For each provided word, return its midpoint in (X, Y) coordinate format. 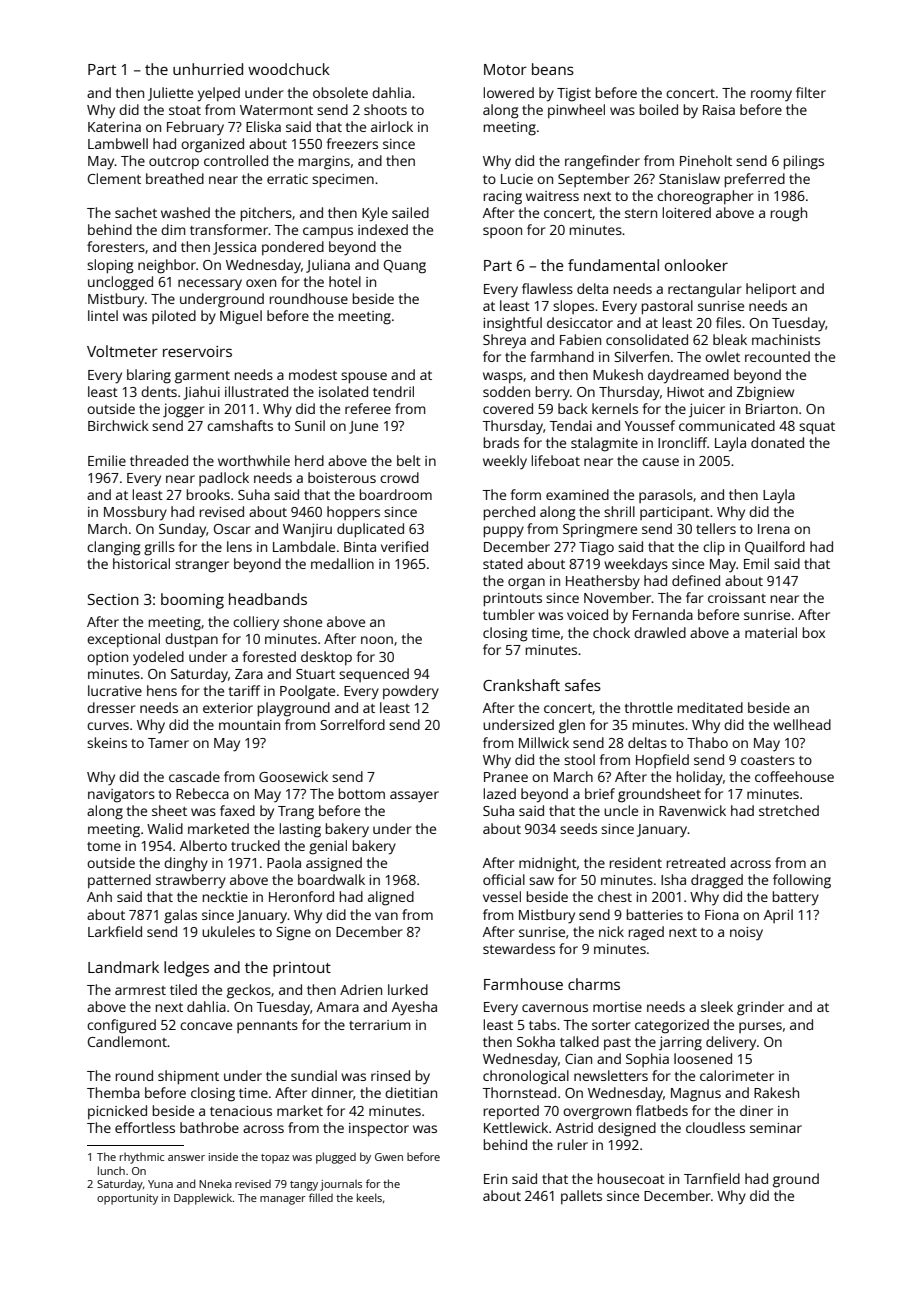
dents (159, 391)
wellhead (802, 724)
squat (817, 428)
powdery (411, 692)
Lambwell (118, 143)
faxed (237, 810)
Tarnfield (712, 1178)
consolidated (647, 339)
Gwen (389, 1157)
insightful (512, 324)
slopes (573, 307)
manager (283, 1200)
